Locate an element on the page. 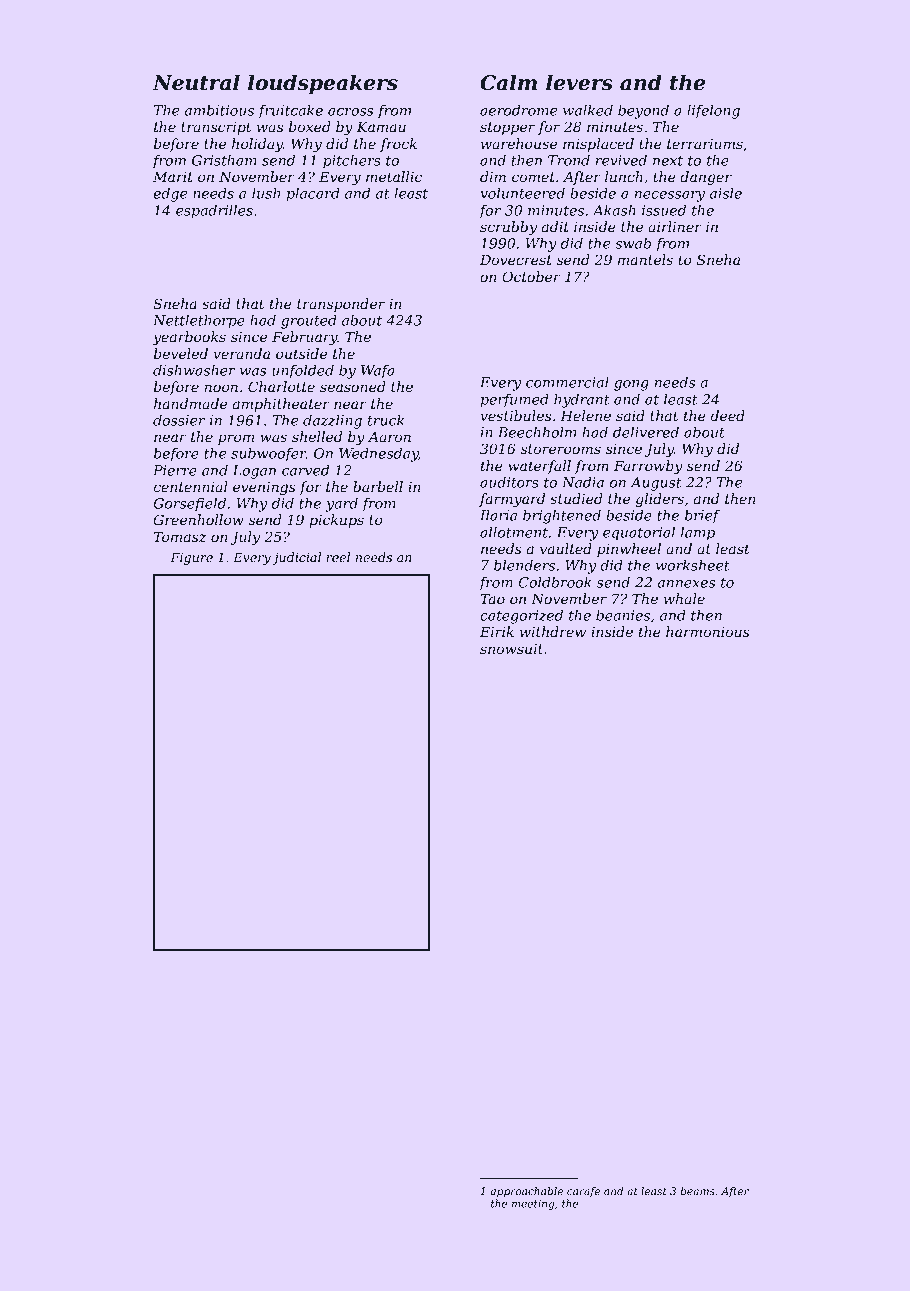 The image size is (910, 1291). meeting is located at coordinates (533, 1205).
